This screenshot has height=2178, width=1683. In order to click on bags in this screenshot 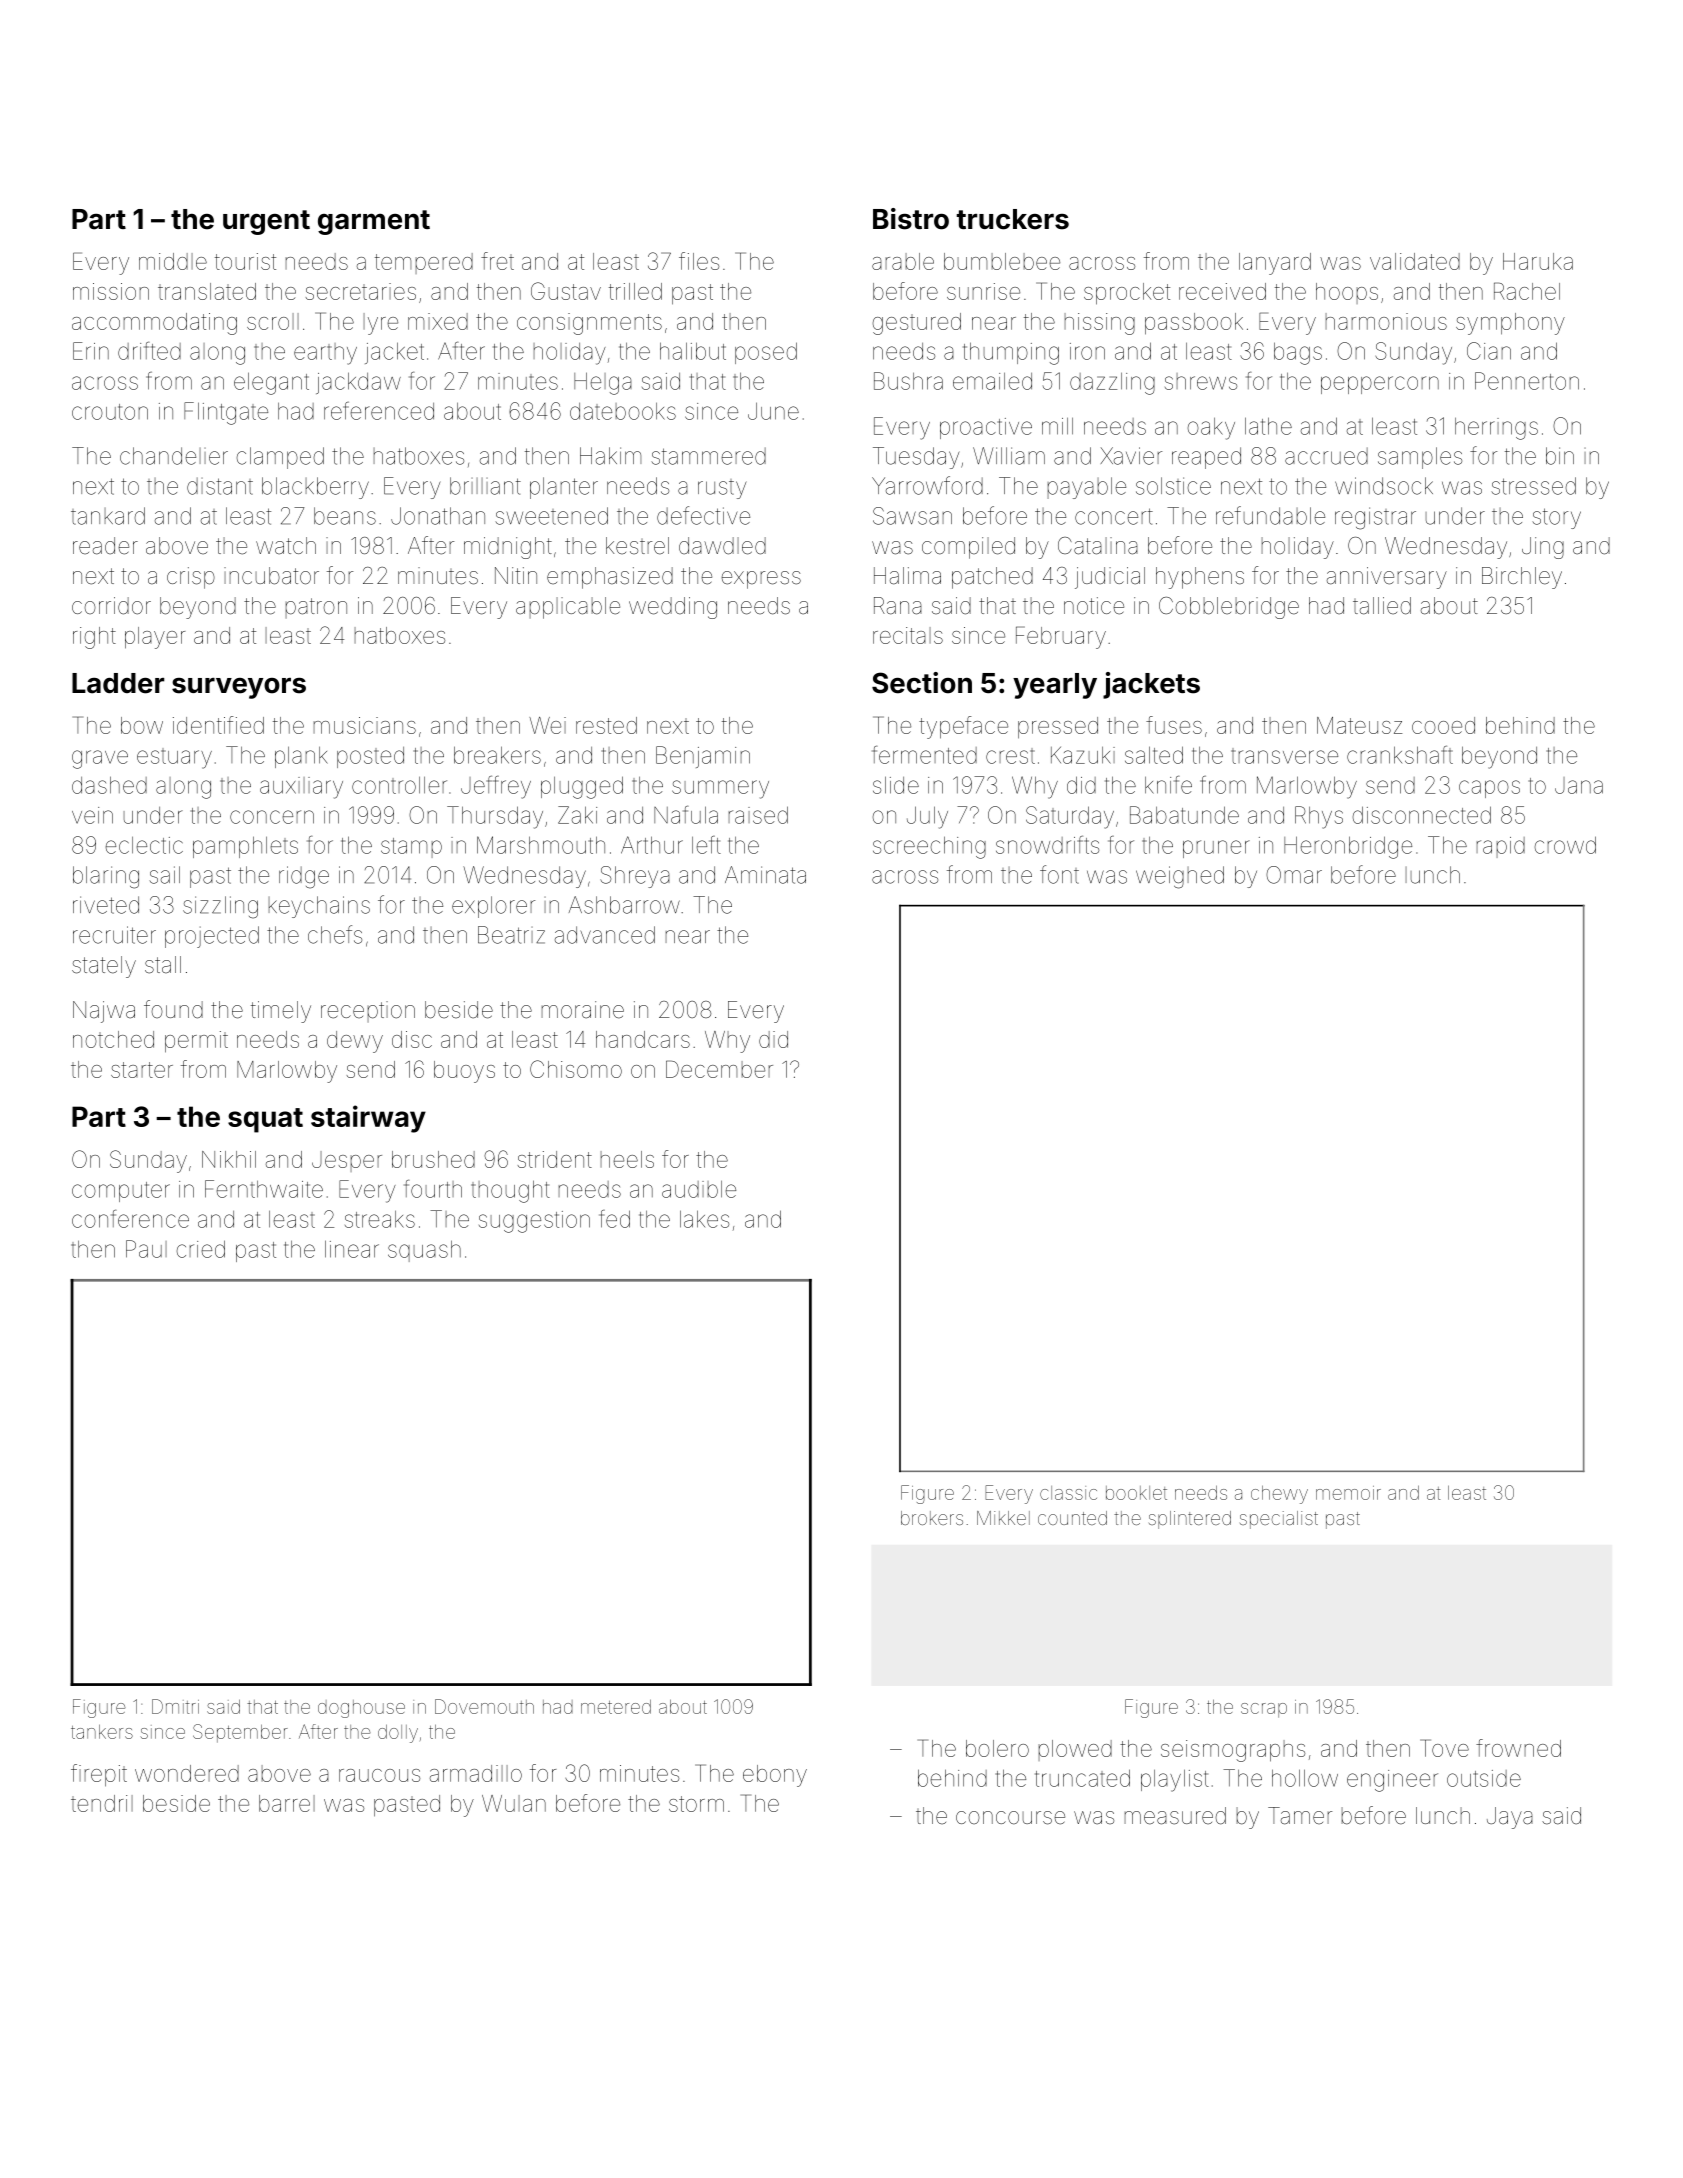, I will do `click(1298, 353)`.
